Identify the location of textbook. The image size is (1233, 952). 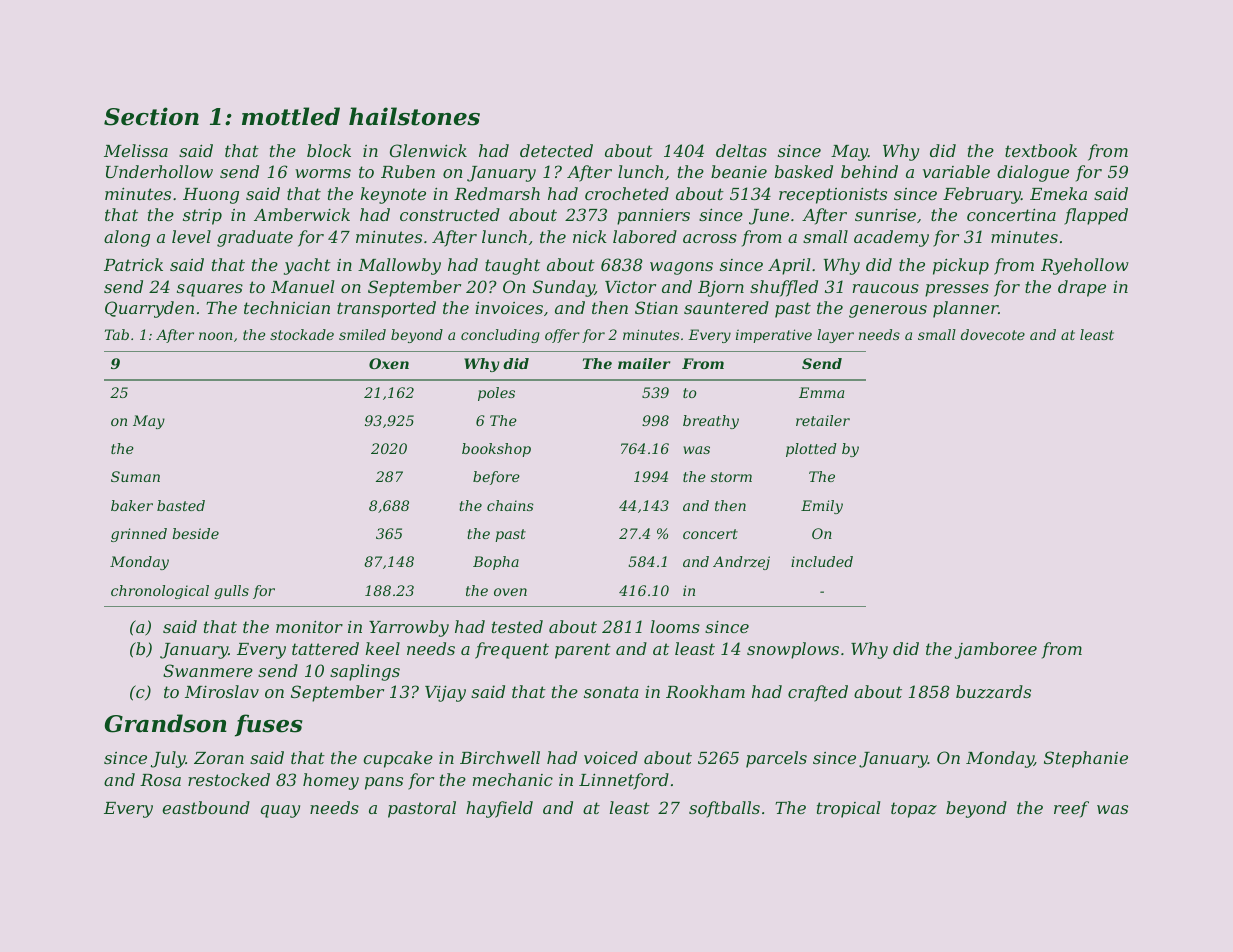
(1041, 150).
